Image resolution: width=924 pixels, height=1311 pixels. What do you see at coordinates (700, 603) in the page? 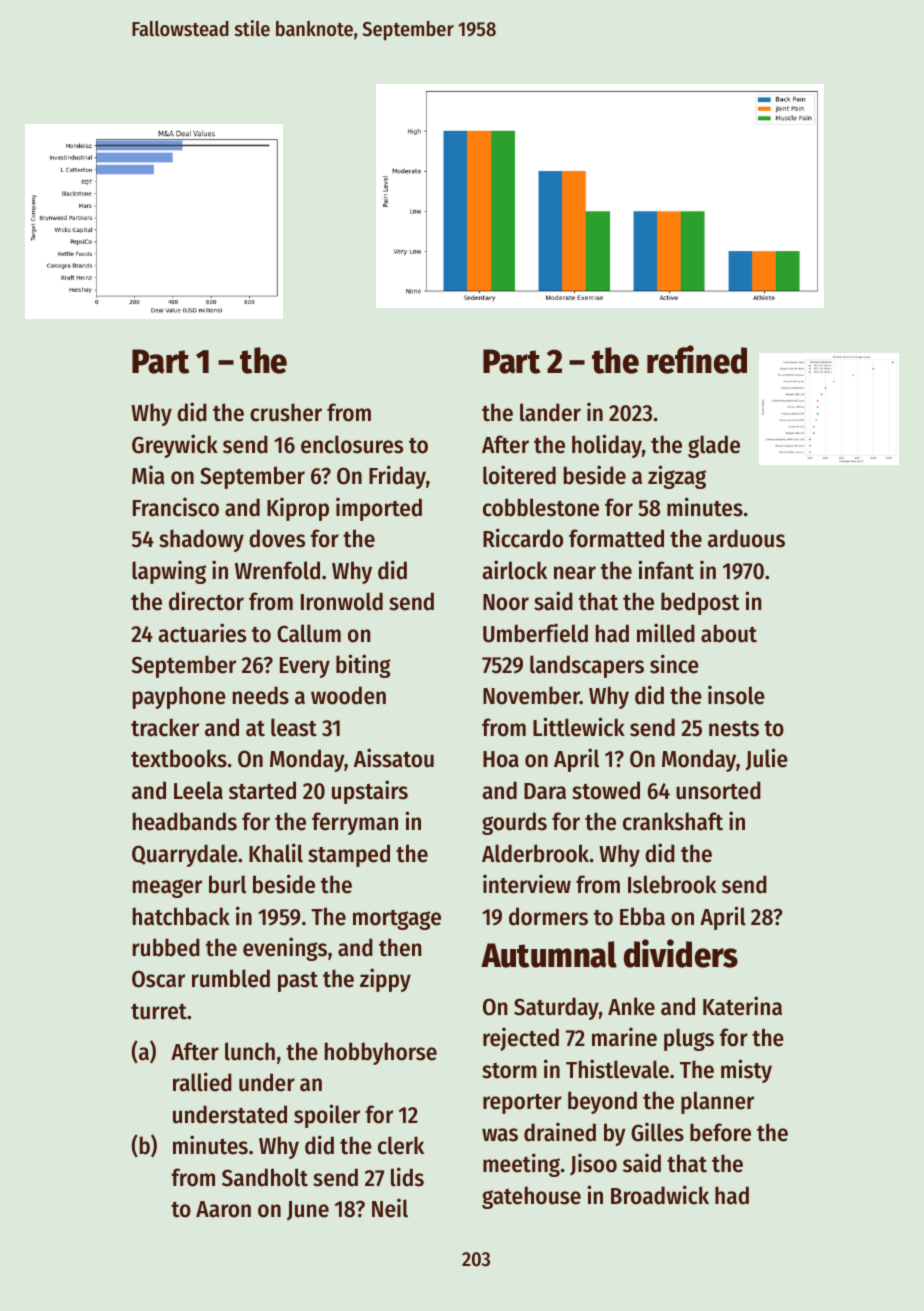
I see `bedpost` at bounding box center [700, 603].
